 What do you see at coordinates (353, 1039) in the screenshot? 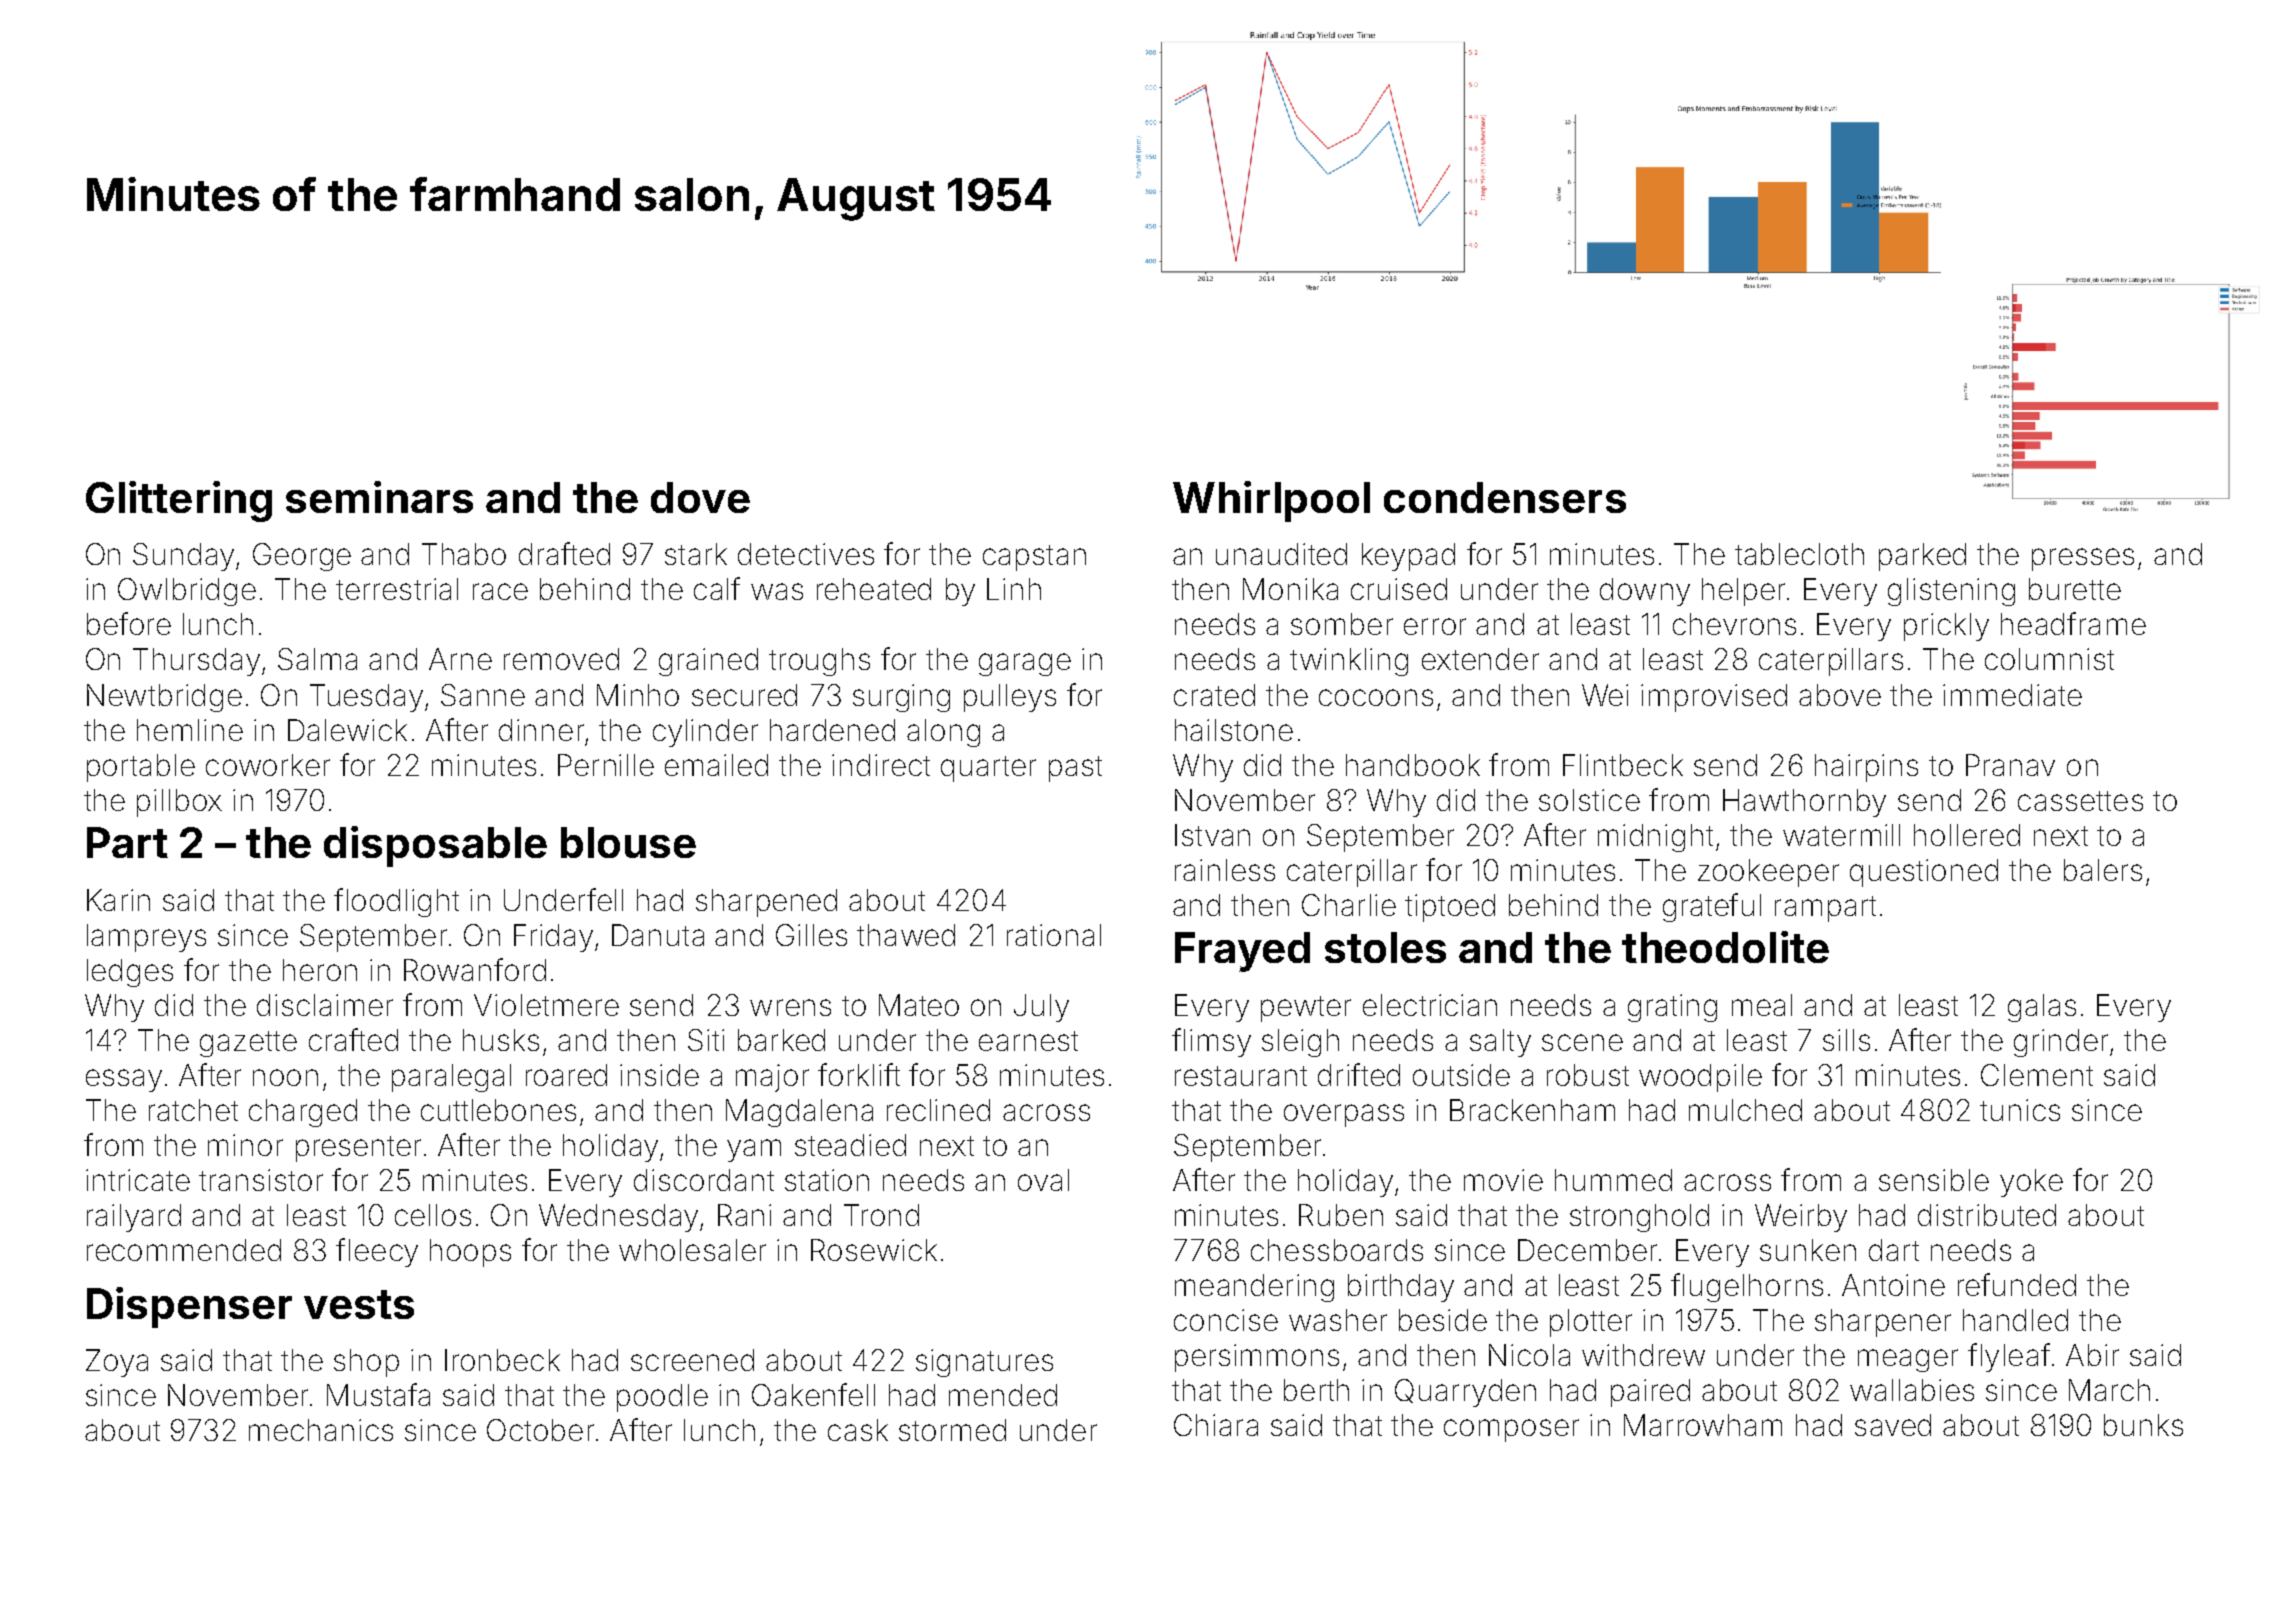
I see `crafted` at bounding box center [353, 1039].
